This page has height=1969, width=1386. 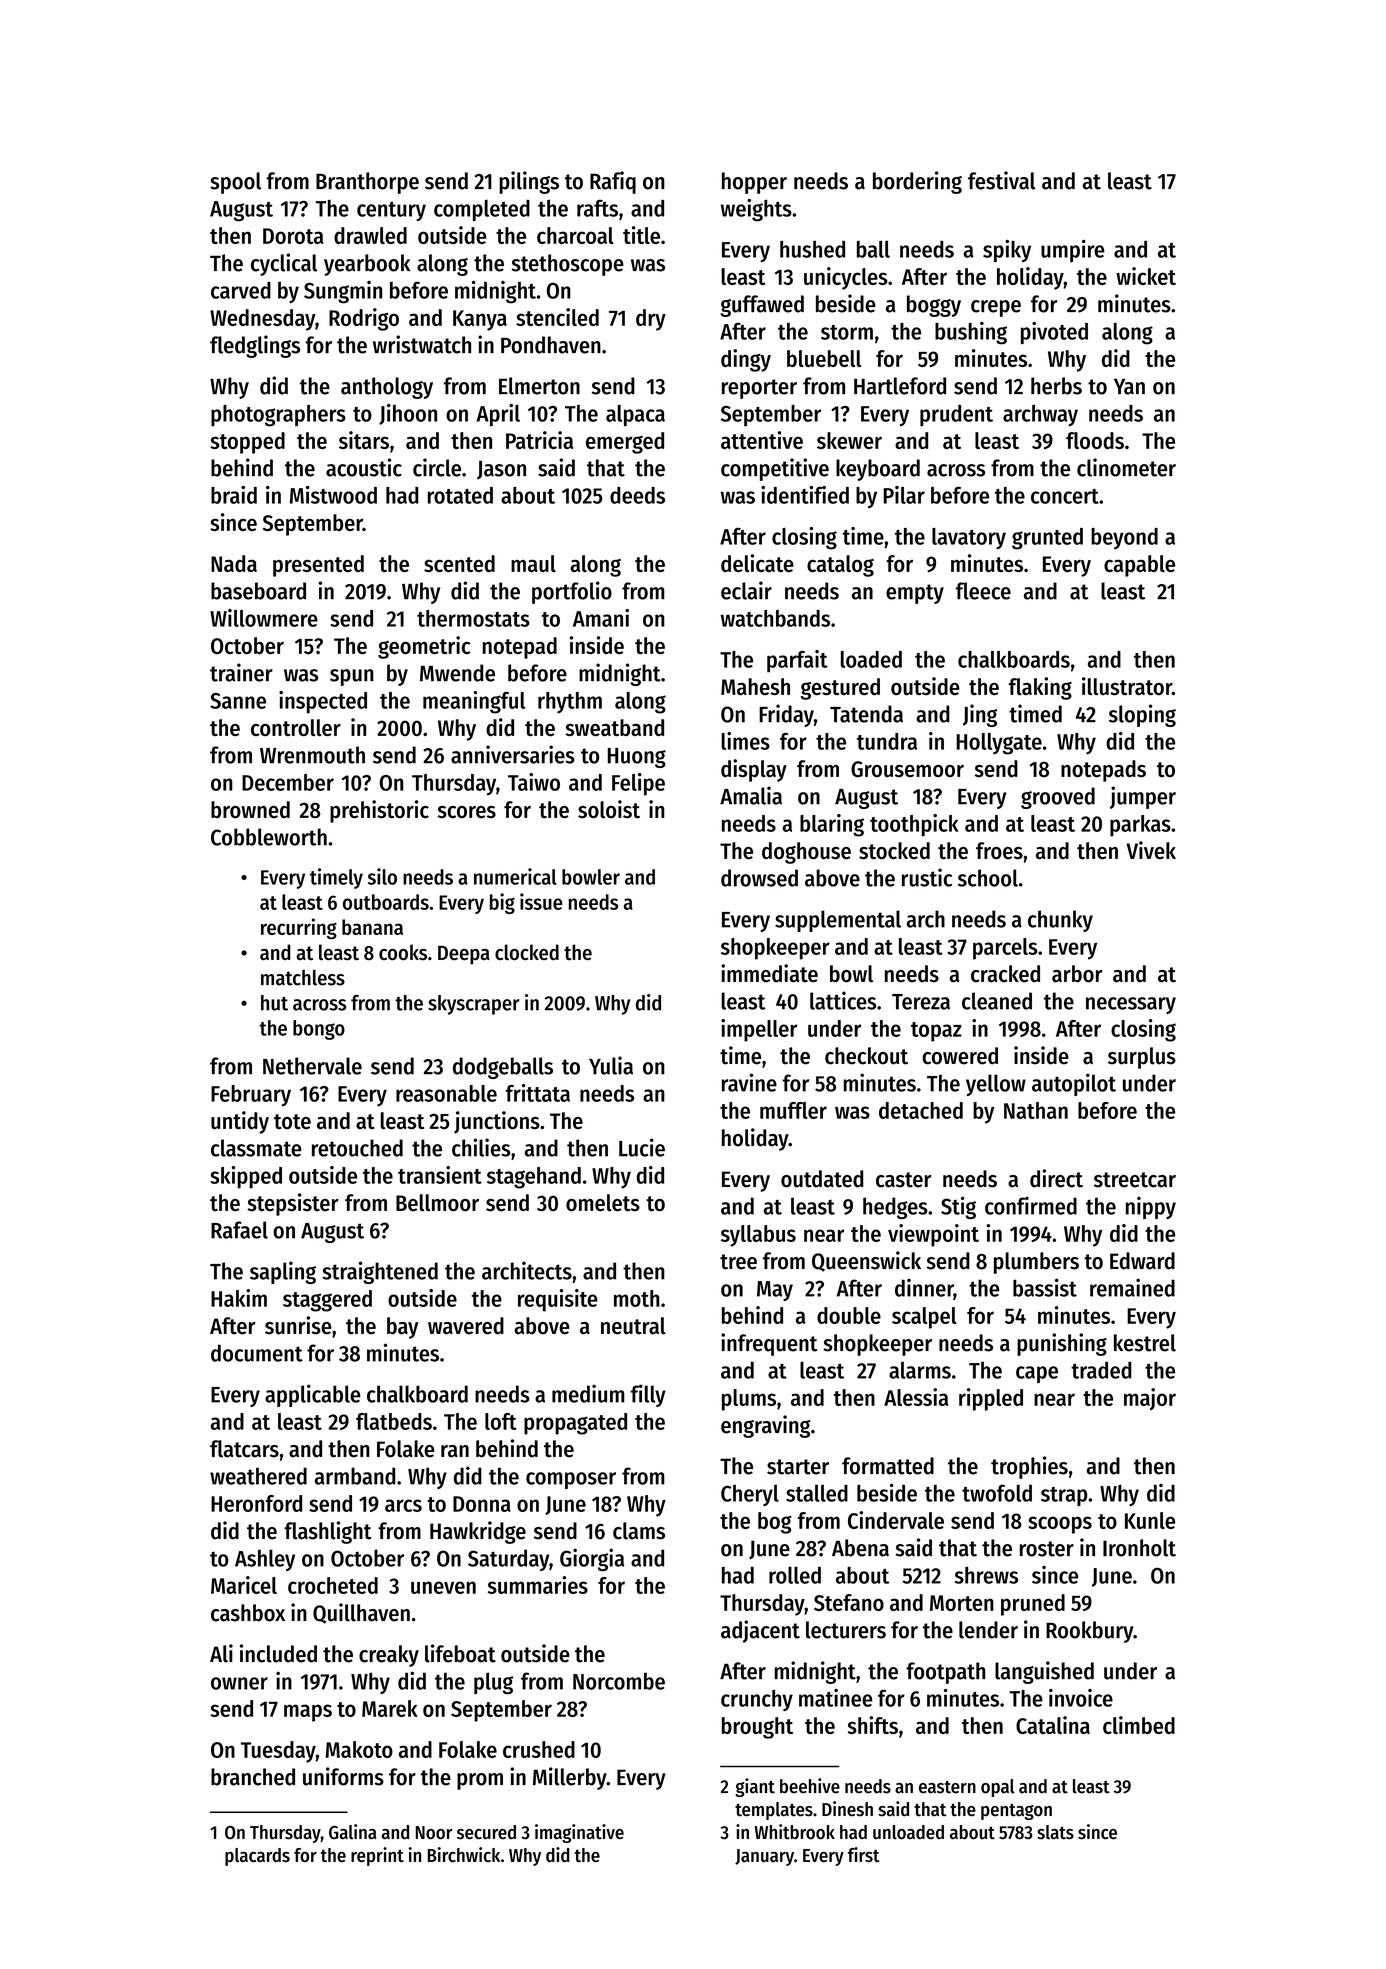 What do you see at coordinates (379, 811) in the page?
I see `prehistoric` at bounding box center [379, 811].
